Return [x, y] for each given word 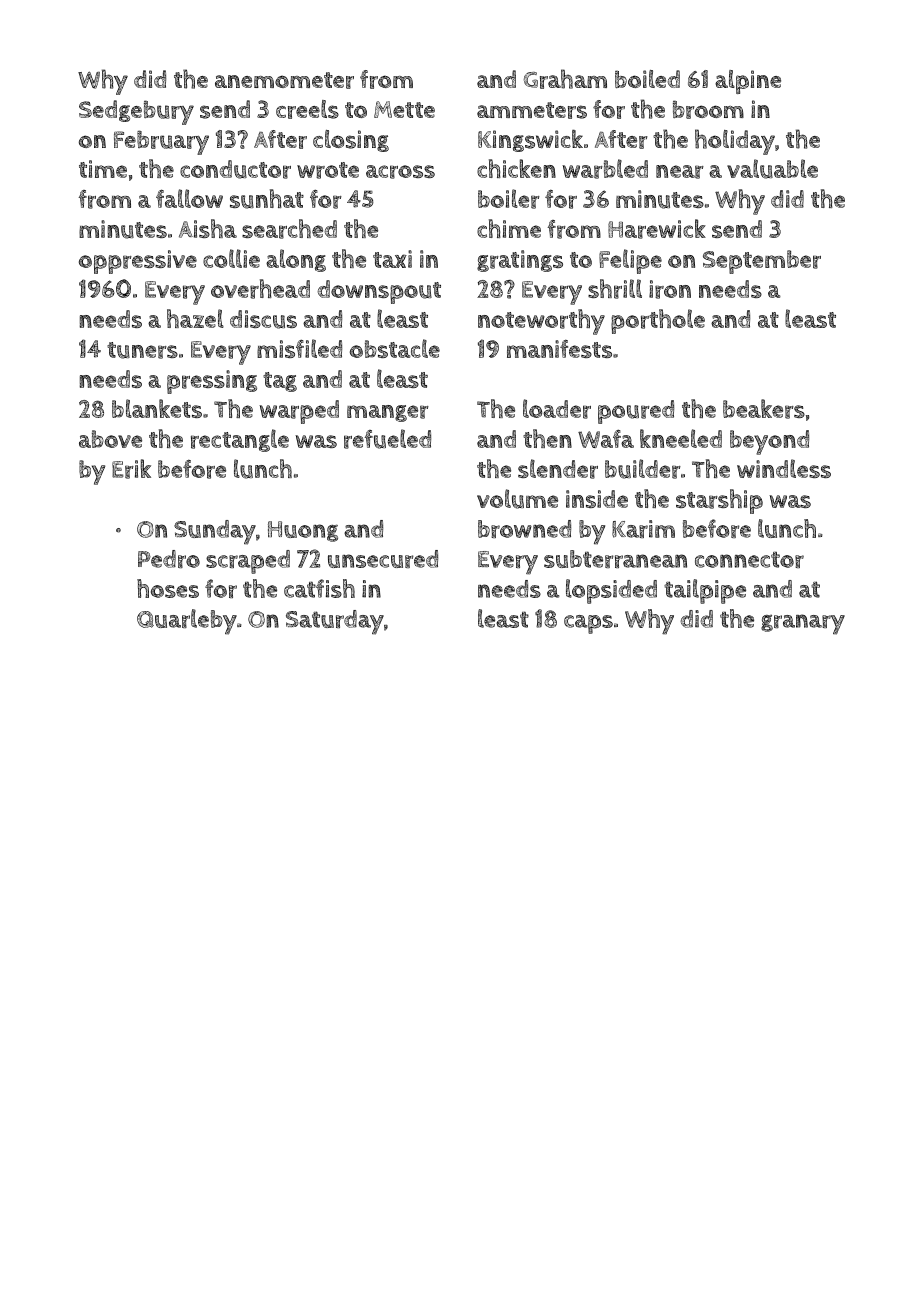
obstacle [395, 348]
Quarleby [187, 622]
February [161, 142]
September [762, 262]
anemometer [284, 80]
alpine [748, 82]
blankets [157, 408]
